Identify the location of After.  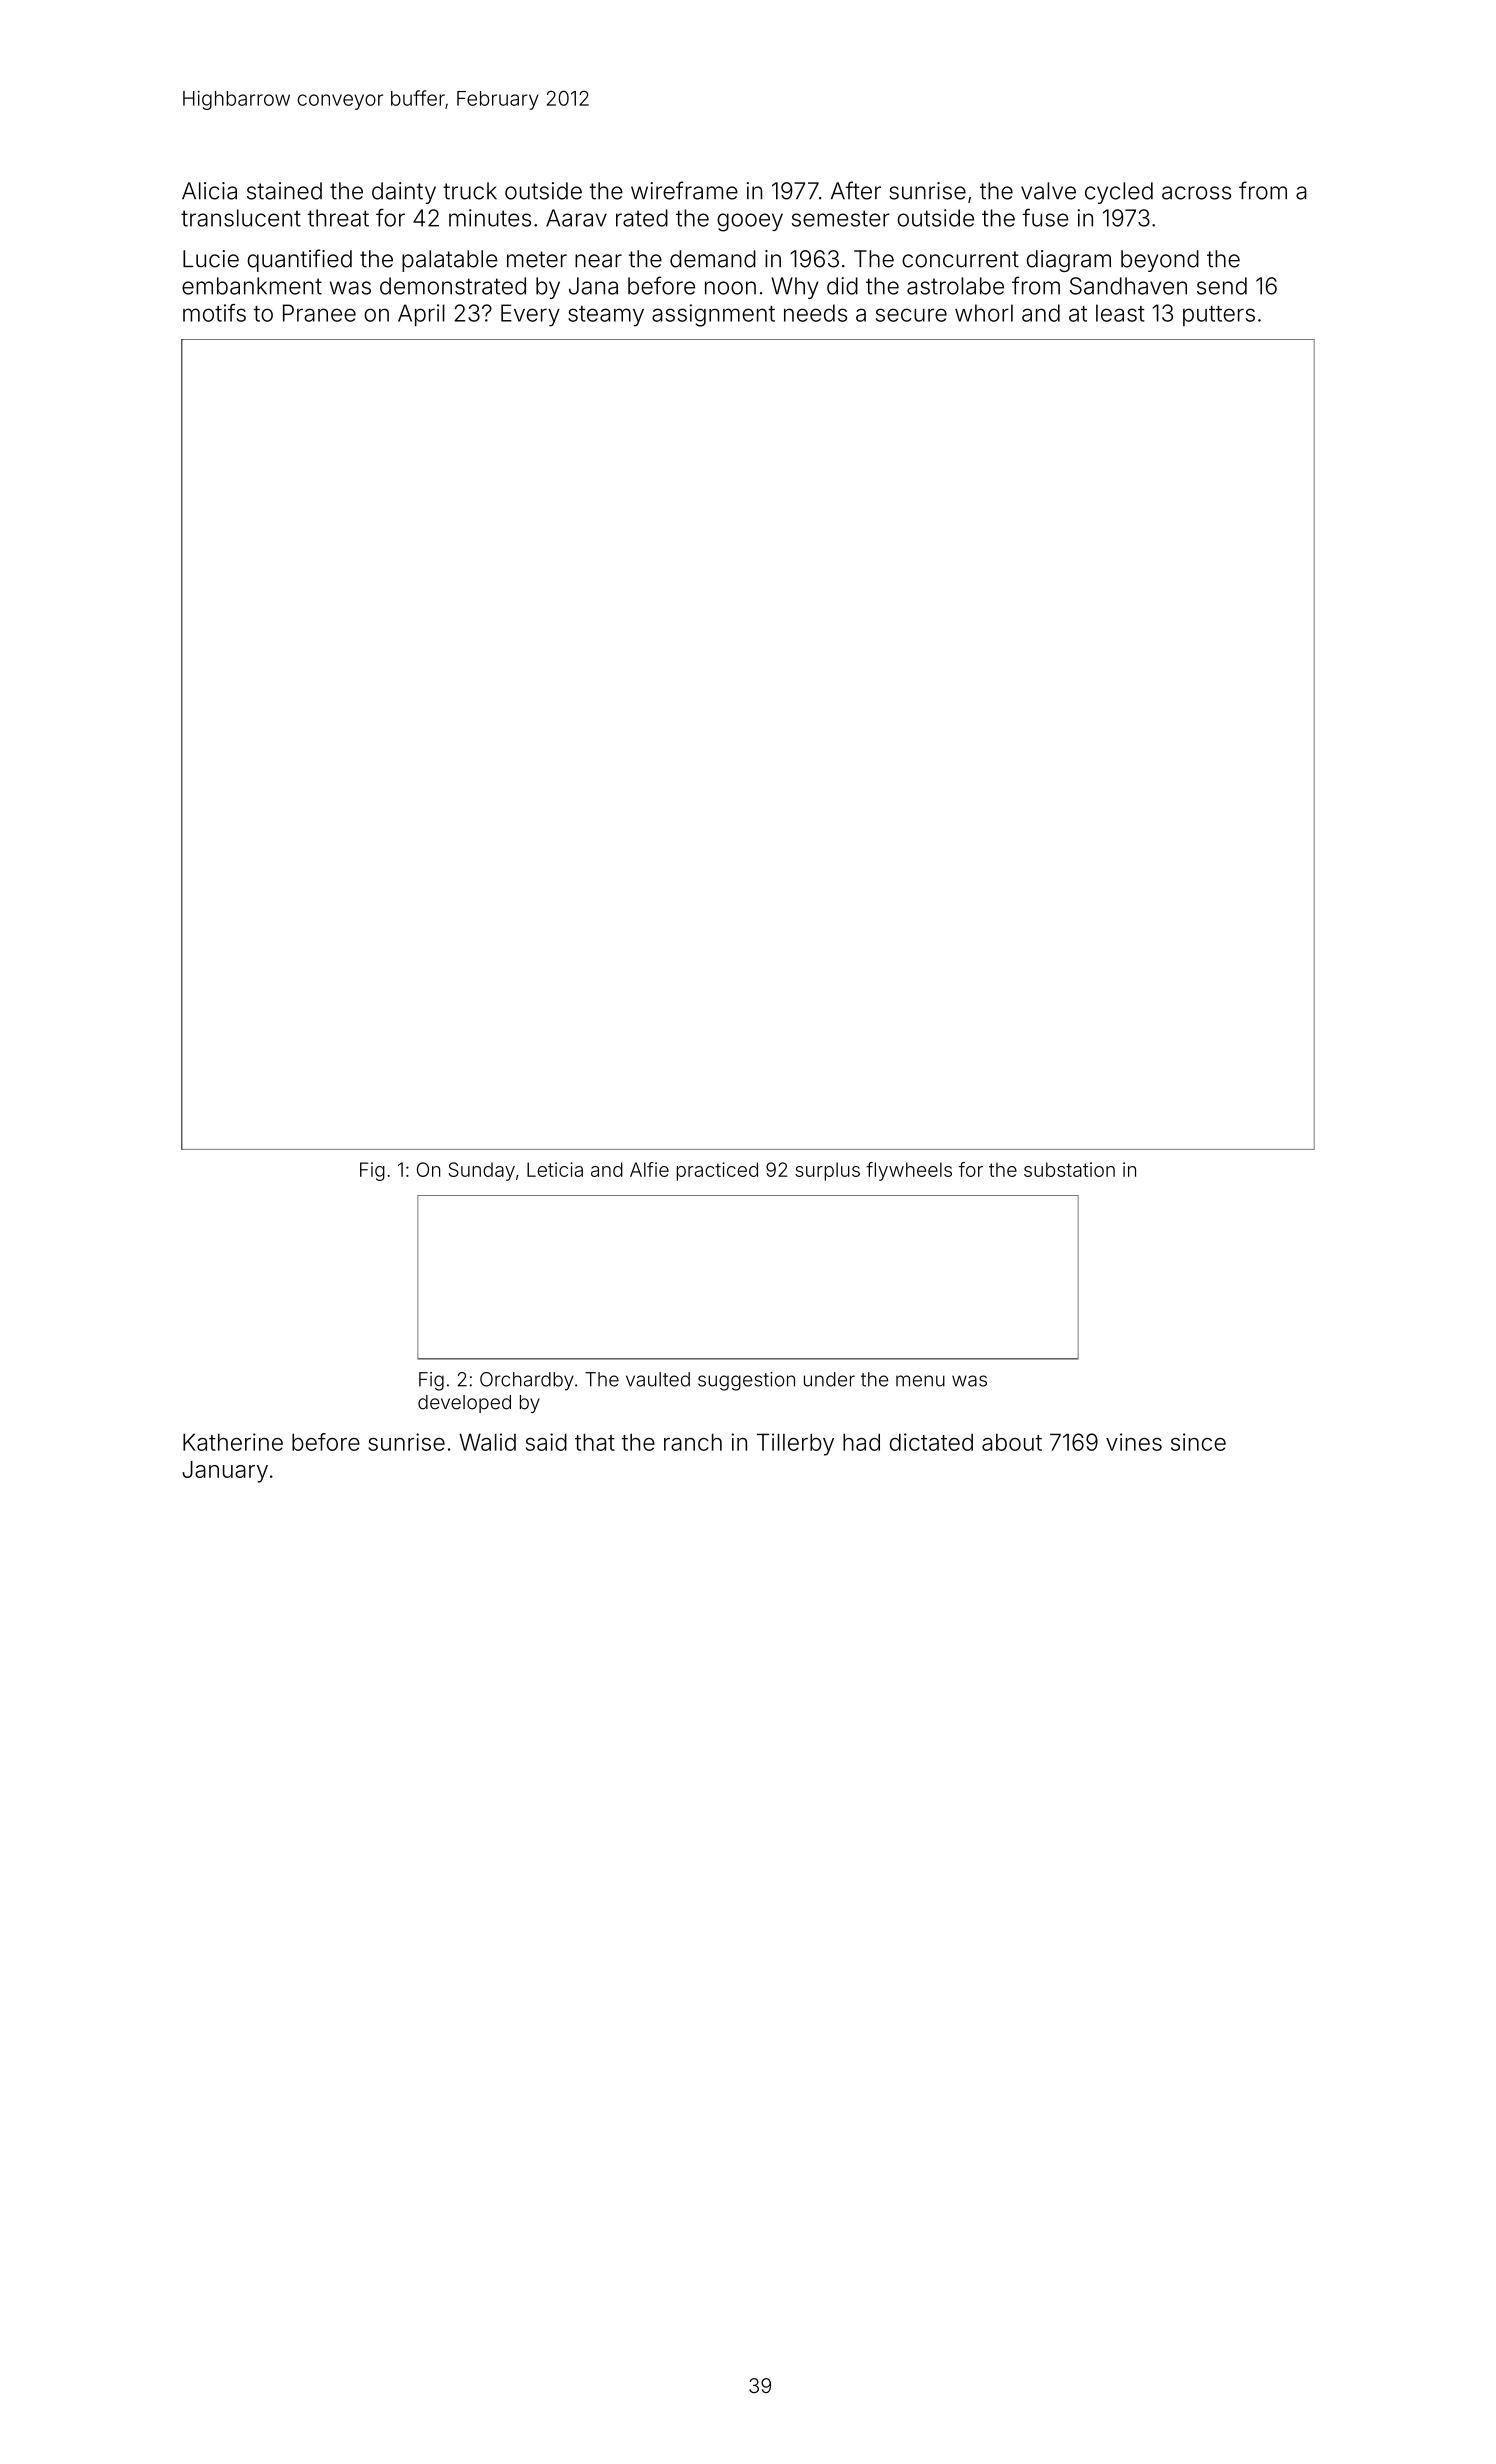
(856, 190).
